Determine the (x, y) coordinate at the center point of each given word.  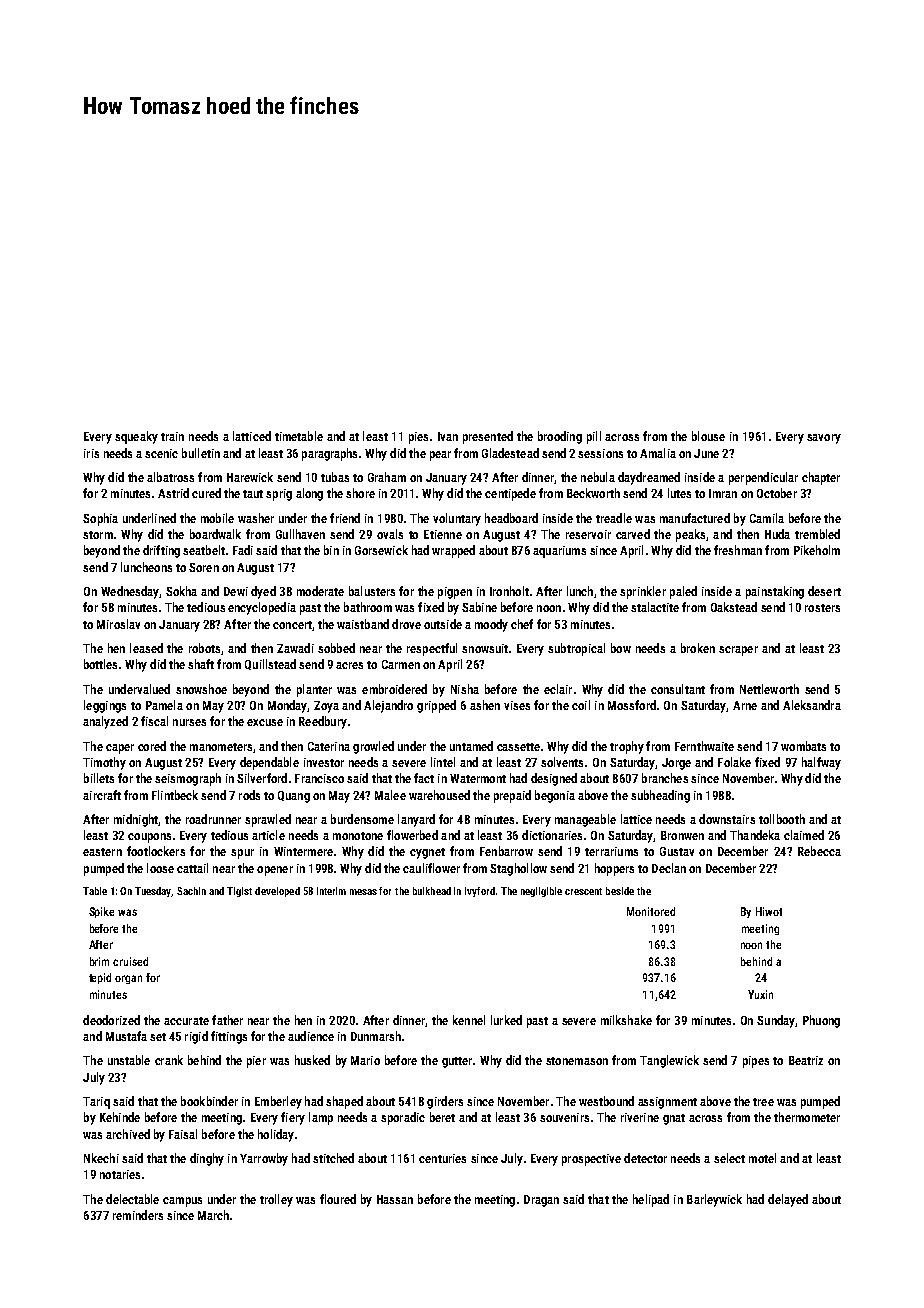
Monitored (651, 911)
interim (331, 891)
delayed (788, 1200)
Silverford (262, 778)
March (213, 1215)
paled (683, 592)
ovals (390, 534)
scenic (161, 453)
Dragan (541, 1201)
